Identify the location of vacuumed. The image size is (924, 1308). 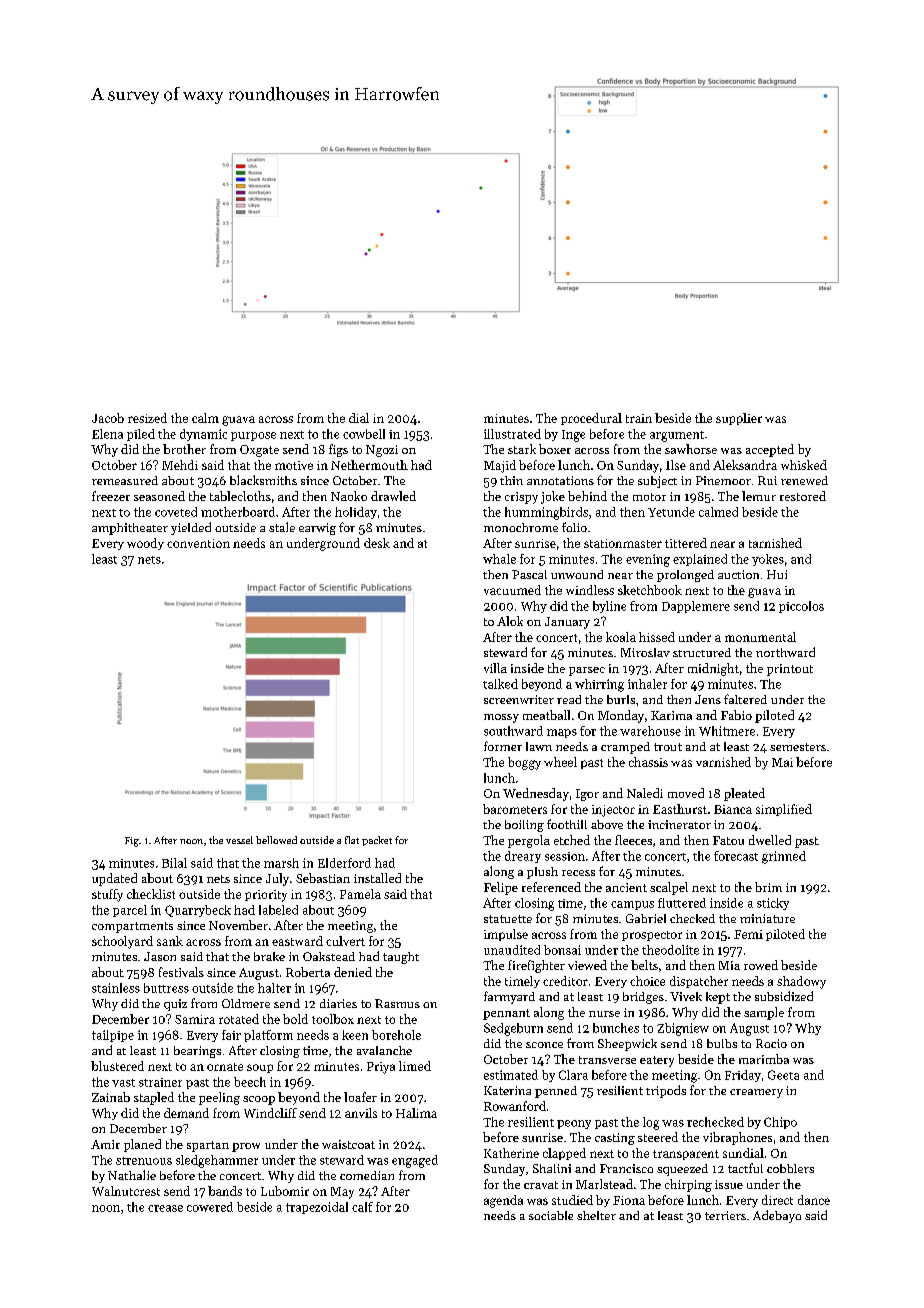
(512, 590).
